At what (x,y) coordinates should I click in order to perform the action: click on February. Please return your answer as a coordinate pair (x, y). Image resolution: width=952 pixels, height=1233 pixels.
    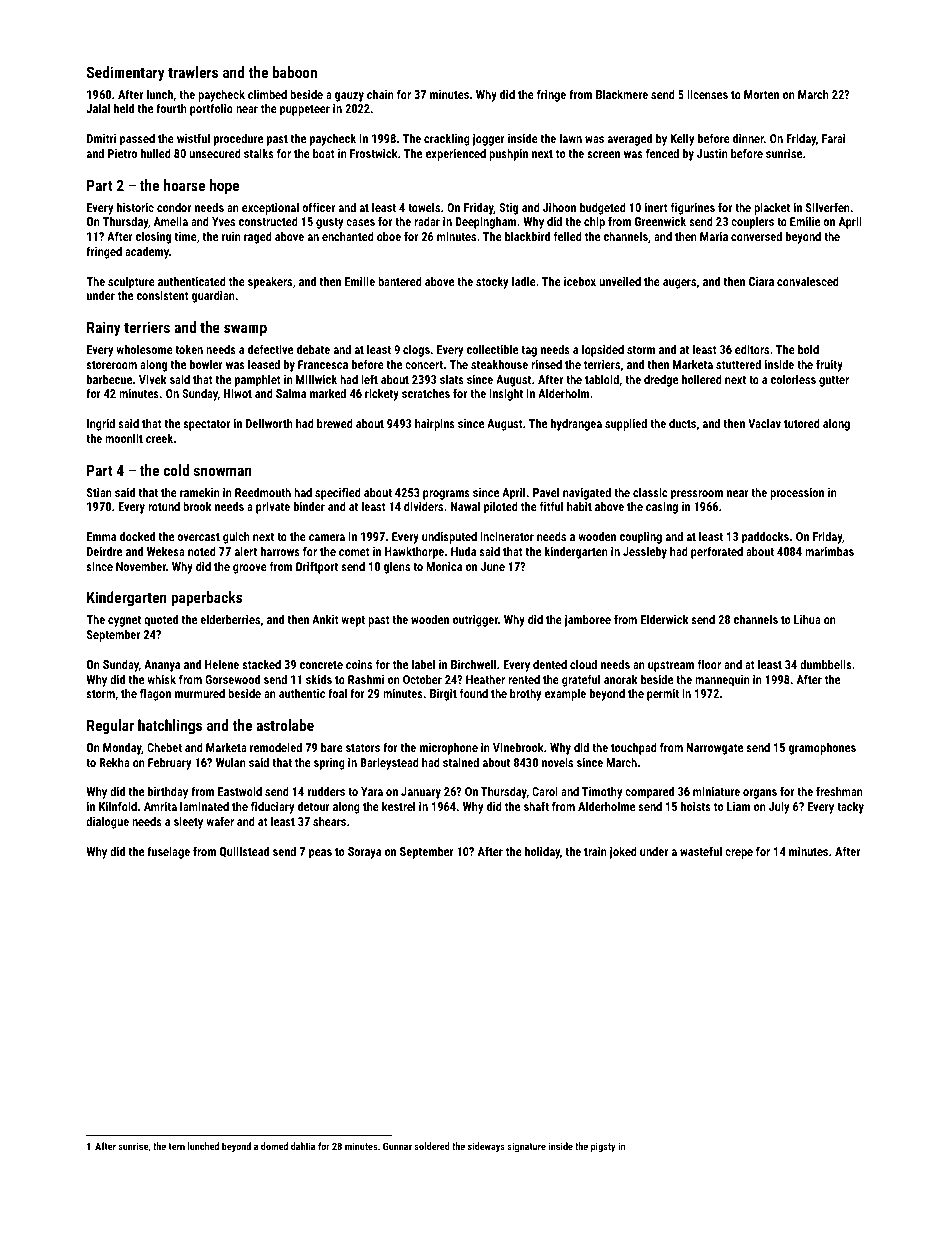
    Looking at the image, I should click on (169, 763).
